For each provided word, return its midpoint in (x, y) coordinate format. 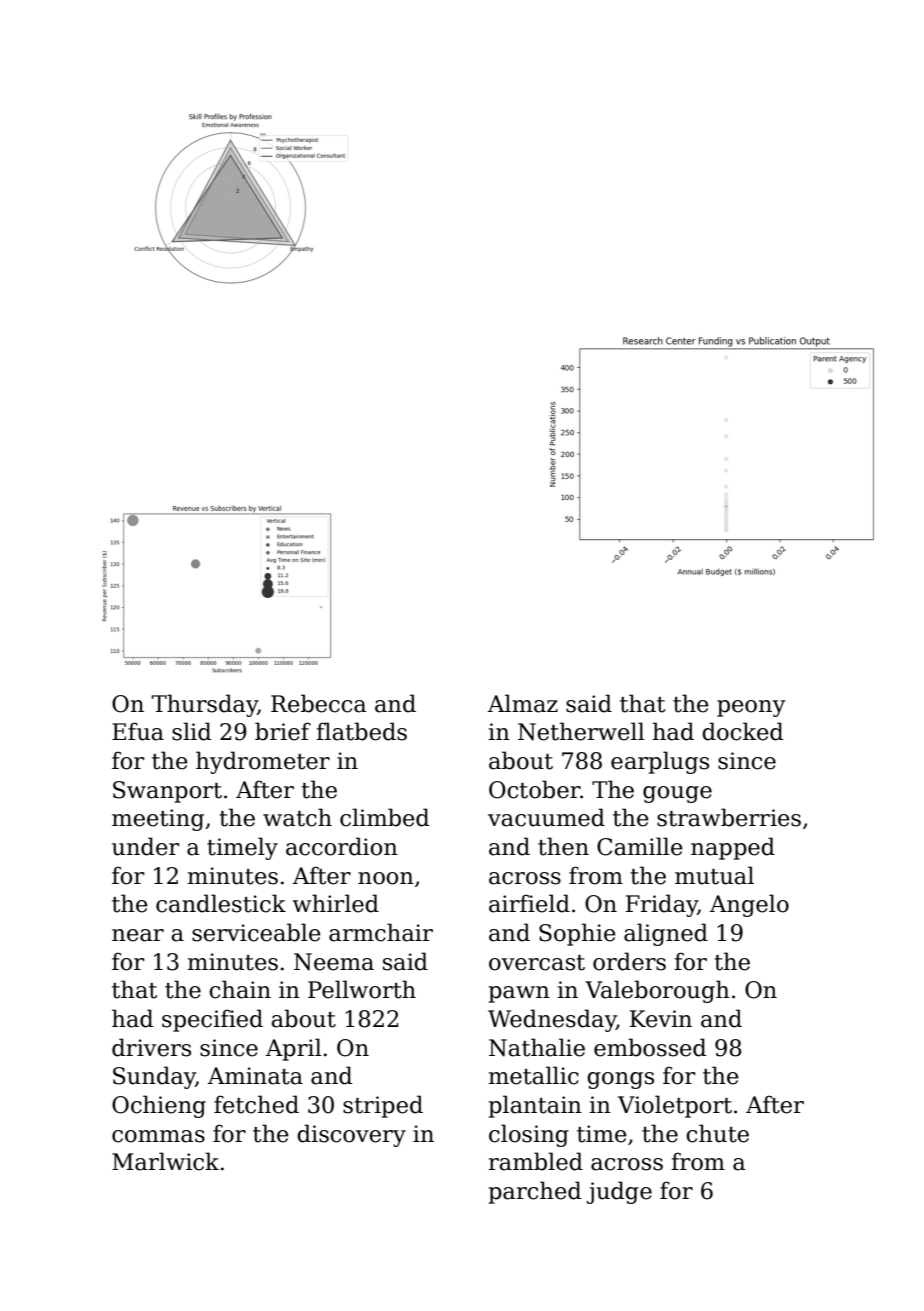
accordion (342, 846)
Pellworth (362, 989)
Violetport (675, 1106)
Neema (334, 962)
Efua (138, 731)
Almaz (523, 703)
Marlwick (165, 1161)
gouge (677, 794)
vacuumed (546, 817)
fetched (256, 1104)
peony (751, 708)
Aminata (255, 1076)
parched (534, 1192)
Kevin (661, 1019)
